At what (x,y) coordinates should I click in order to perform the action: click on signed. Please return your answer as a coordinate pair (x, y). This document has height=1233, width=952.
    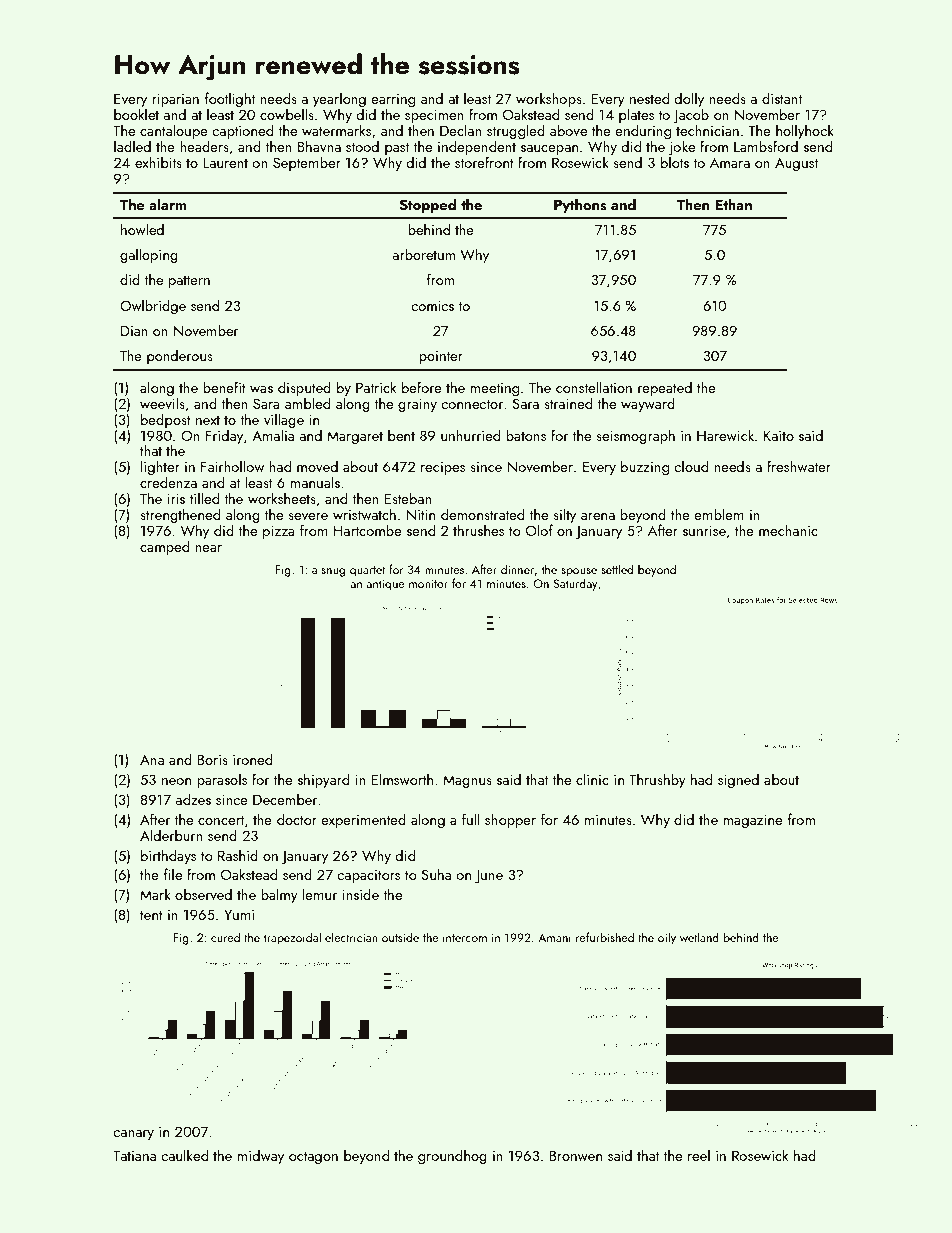
    Looking at the image, I should click on (738, 780).
